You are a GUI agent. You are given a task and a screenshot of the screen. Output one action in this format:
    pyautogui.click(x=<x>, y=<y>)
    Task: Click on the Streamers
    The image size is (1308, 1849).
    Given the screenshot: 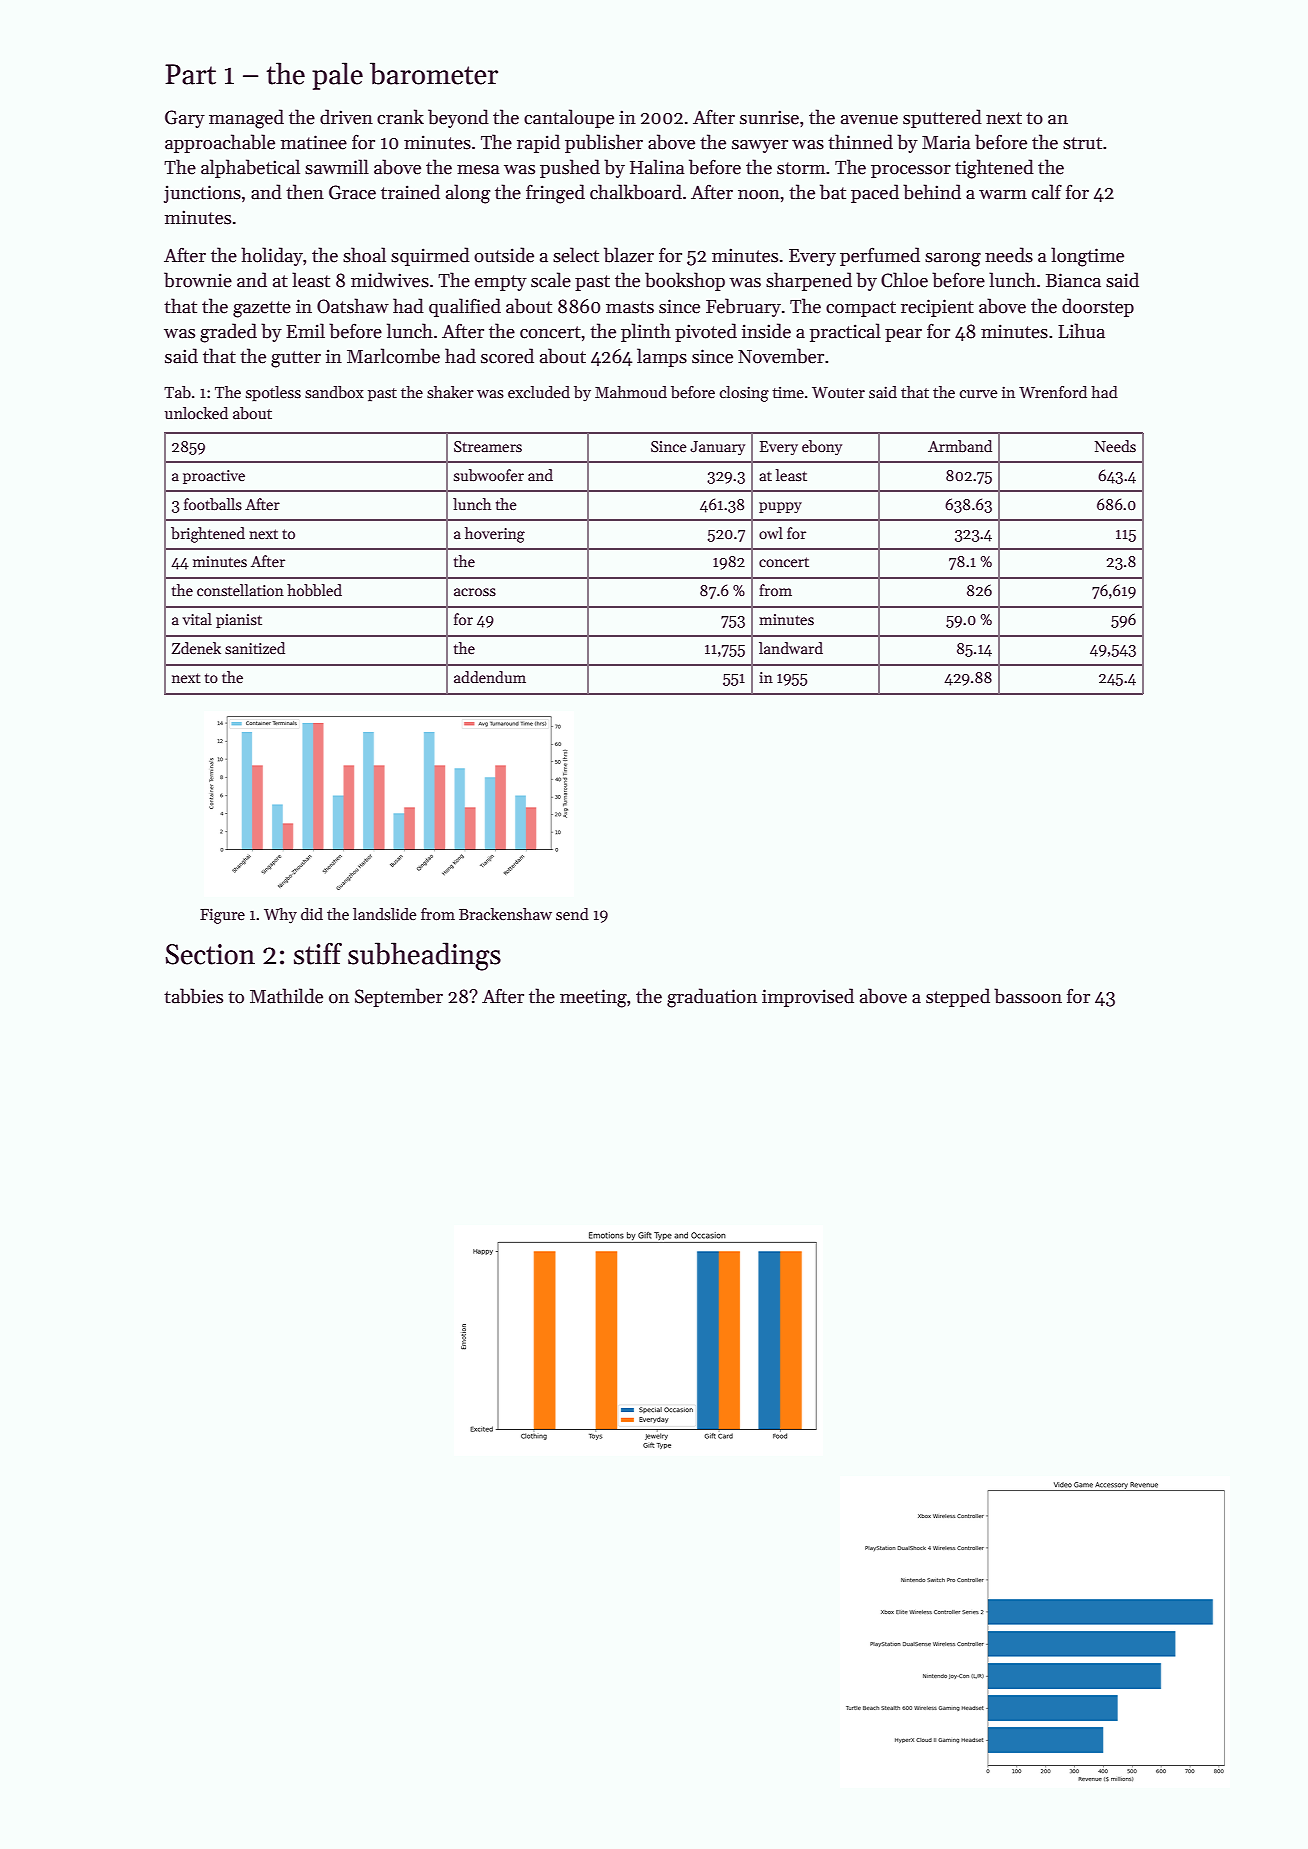 What is the action you would take?
    pyautogui.click(x=488, y=446)
